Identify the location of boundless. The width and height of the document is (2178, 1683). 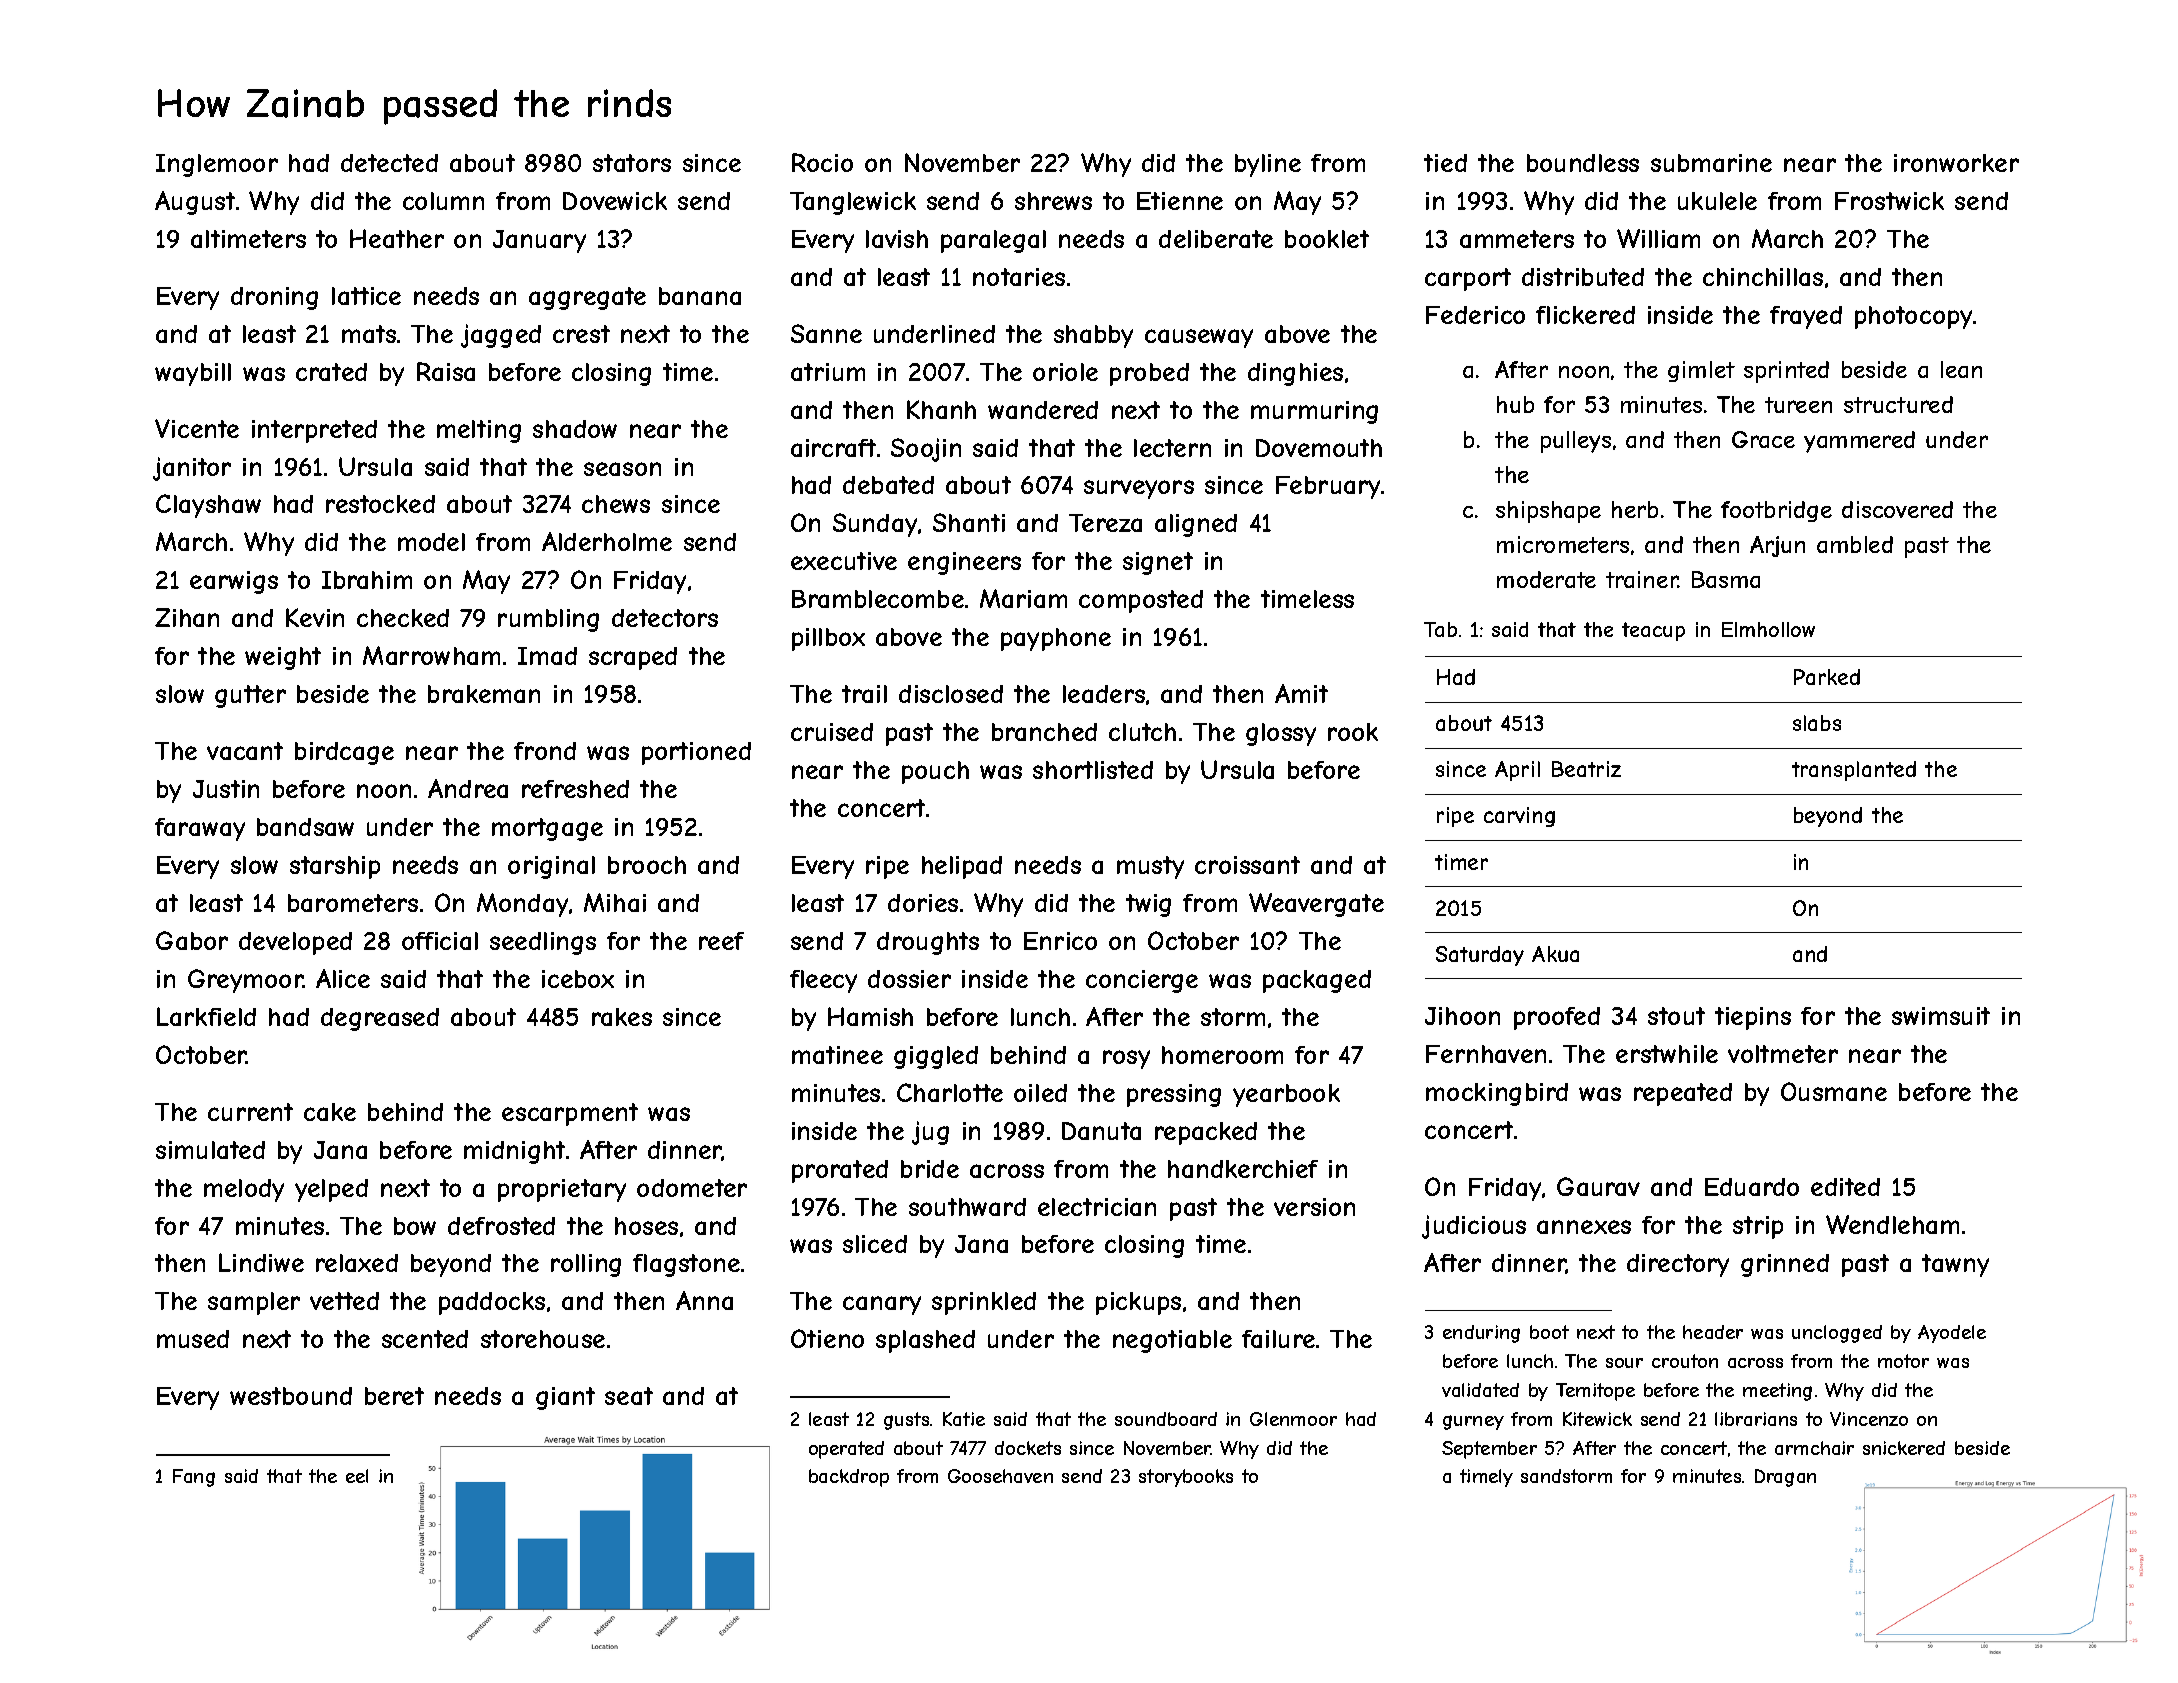
(1583, 163).
